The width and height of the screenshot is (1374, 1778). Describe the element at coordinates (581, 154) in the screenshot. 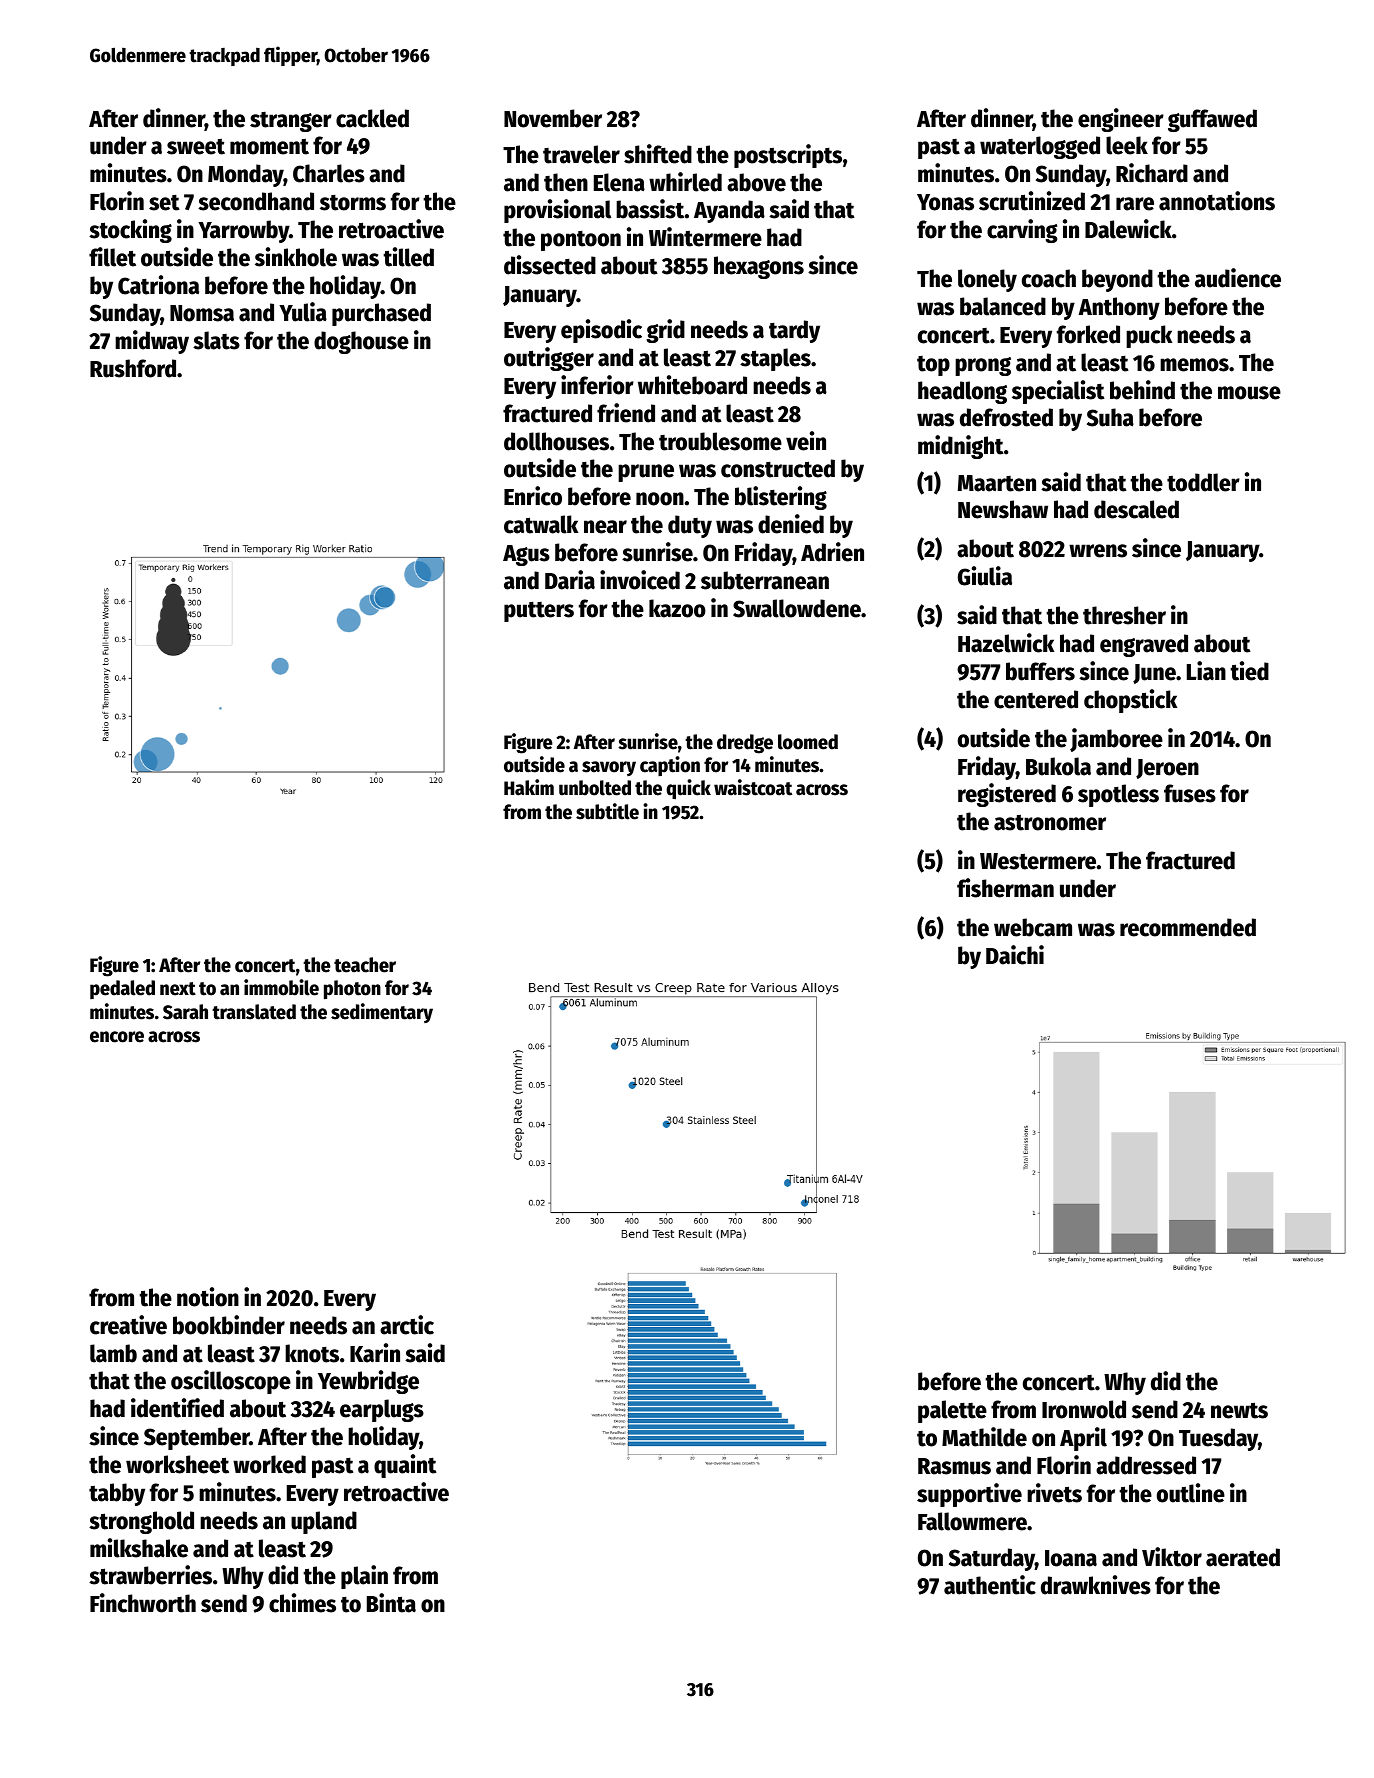

I see `traveler` at that location.
